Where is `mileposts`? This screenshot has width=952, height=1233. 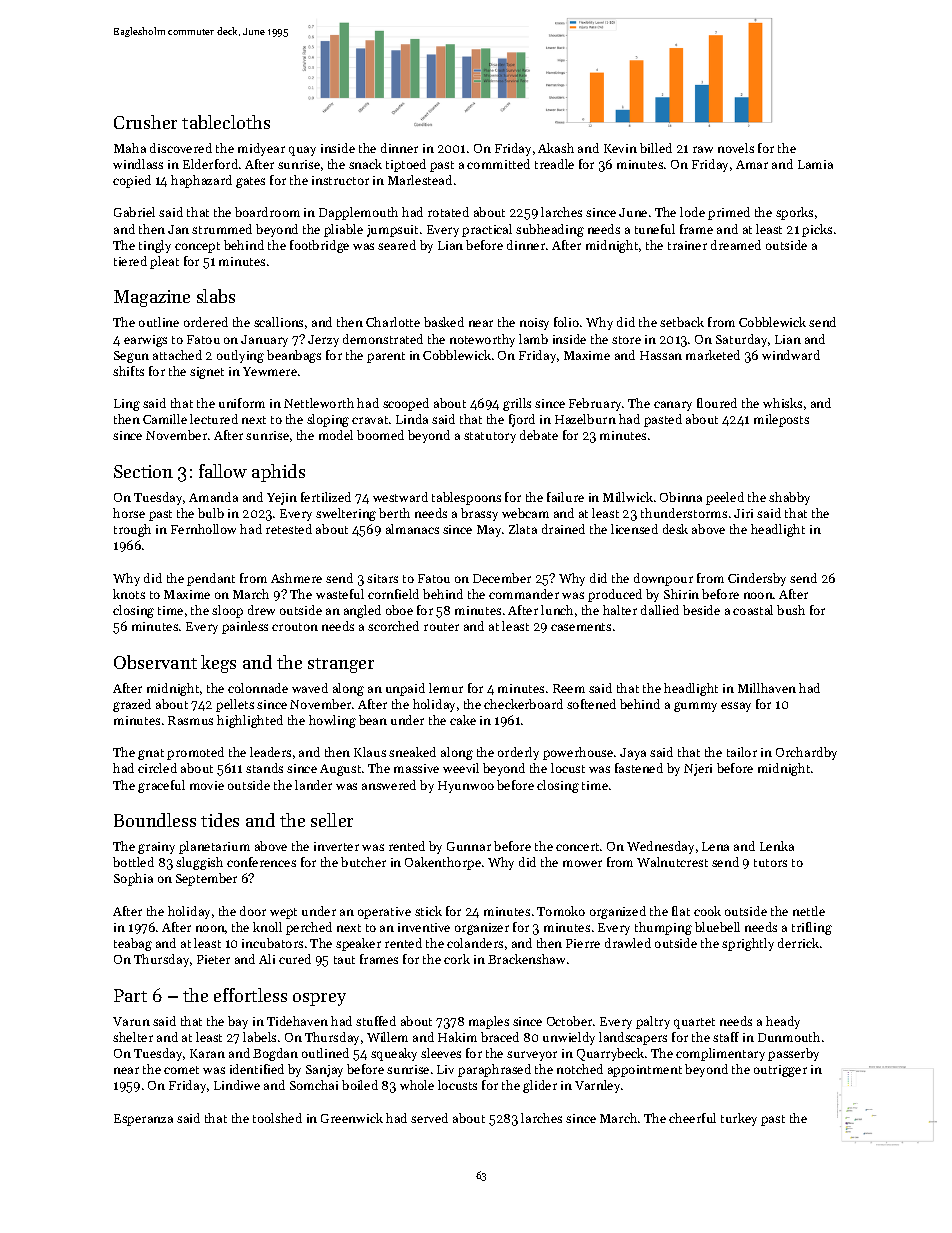 mileposts is located at coordinates (781, 420).
